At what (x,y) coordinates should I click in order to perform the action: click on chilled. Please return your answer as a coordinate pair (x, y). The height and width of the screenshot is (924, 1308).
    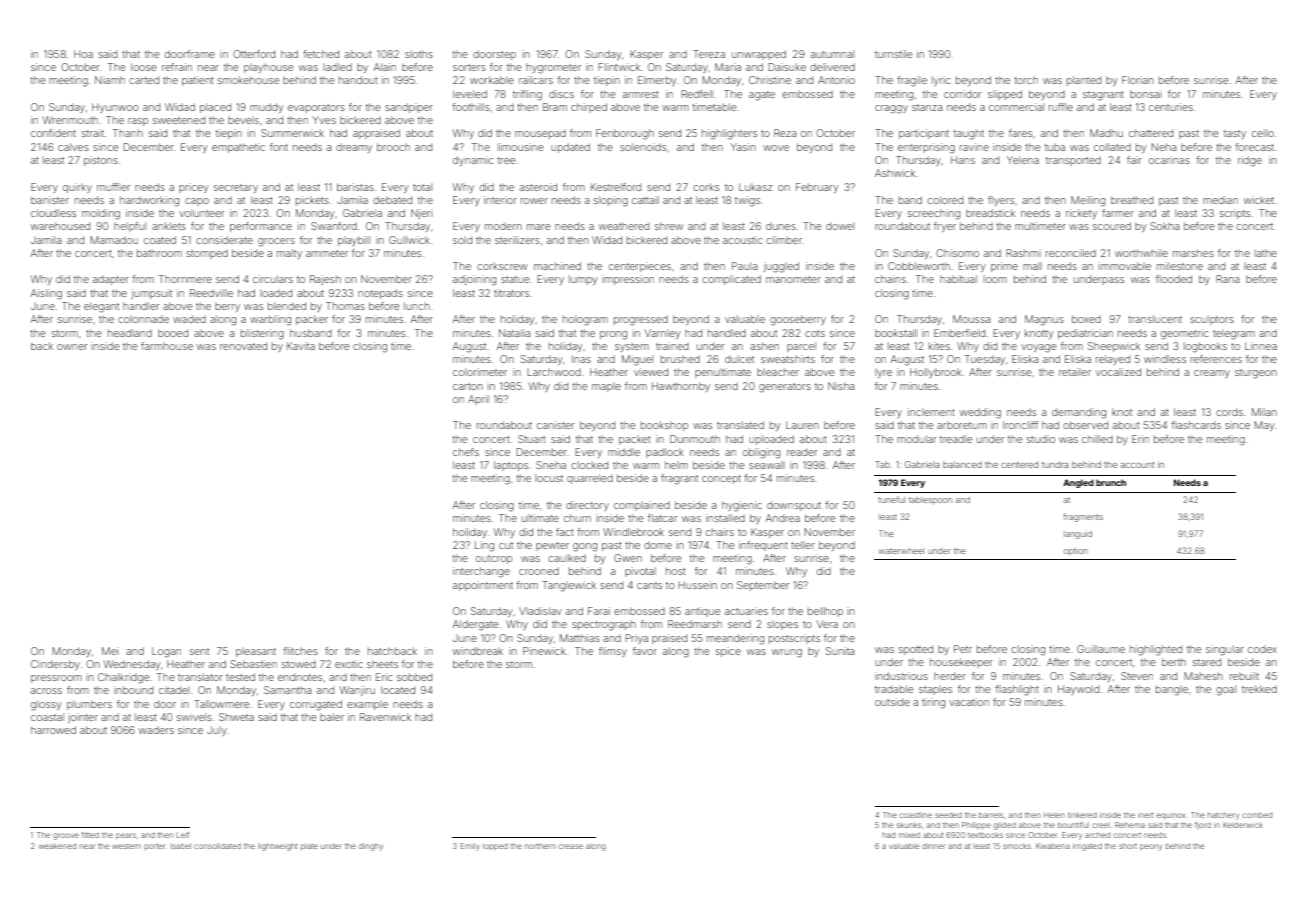
    Looking at the image, I should click on (1097, 439).
